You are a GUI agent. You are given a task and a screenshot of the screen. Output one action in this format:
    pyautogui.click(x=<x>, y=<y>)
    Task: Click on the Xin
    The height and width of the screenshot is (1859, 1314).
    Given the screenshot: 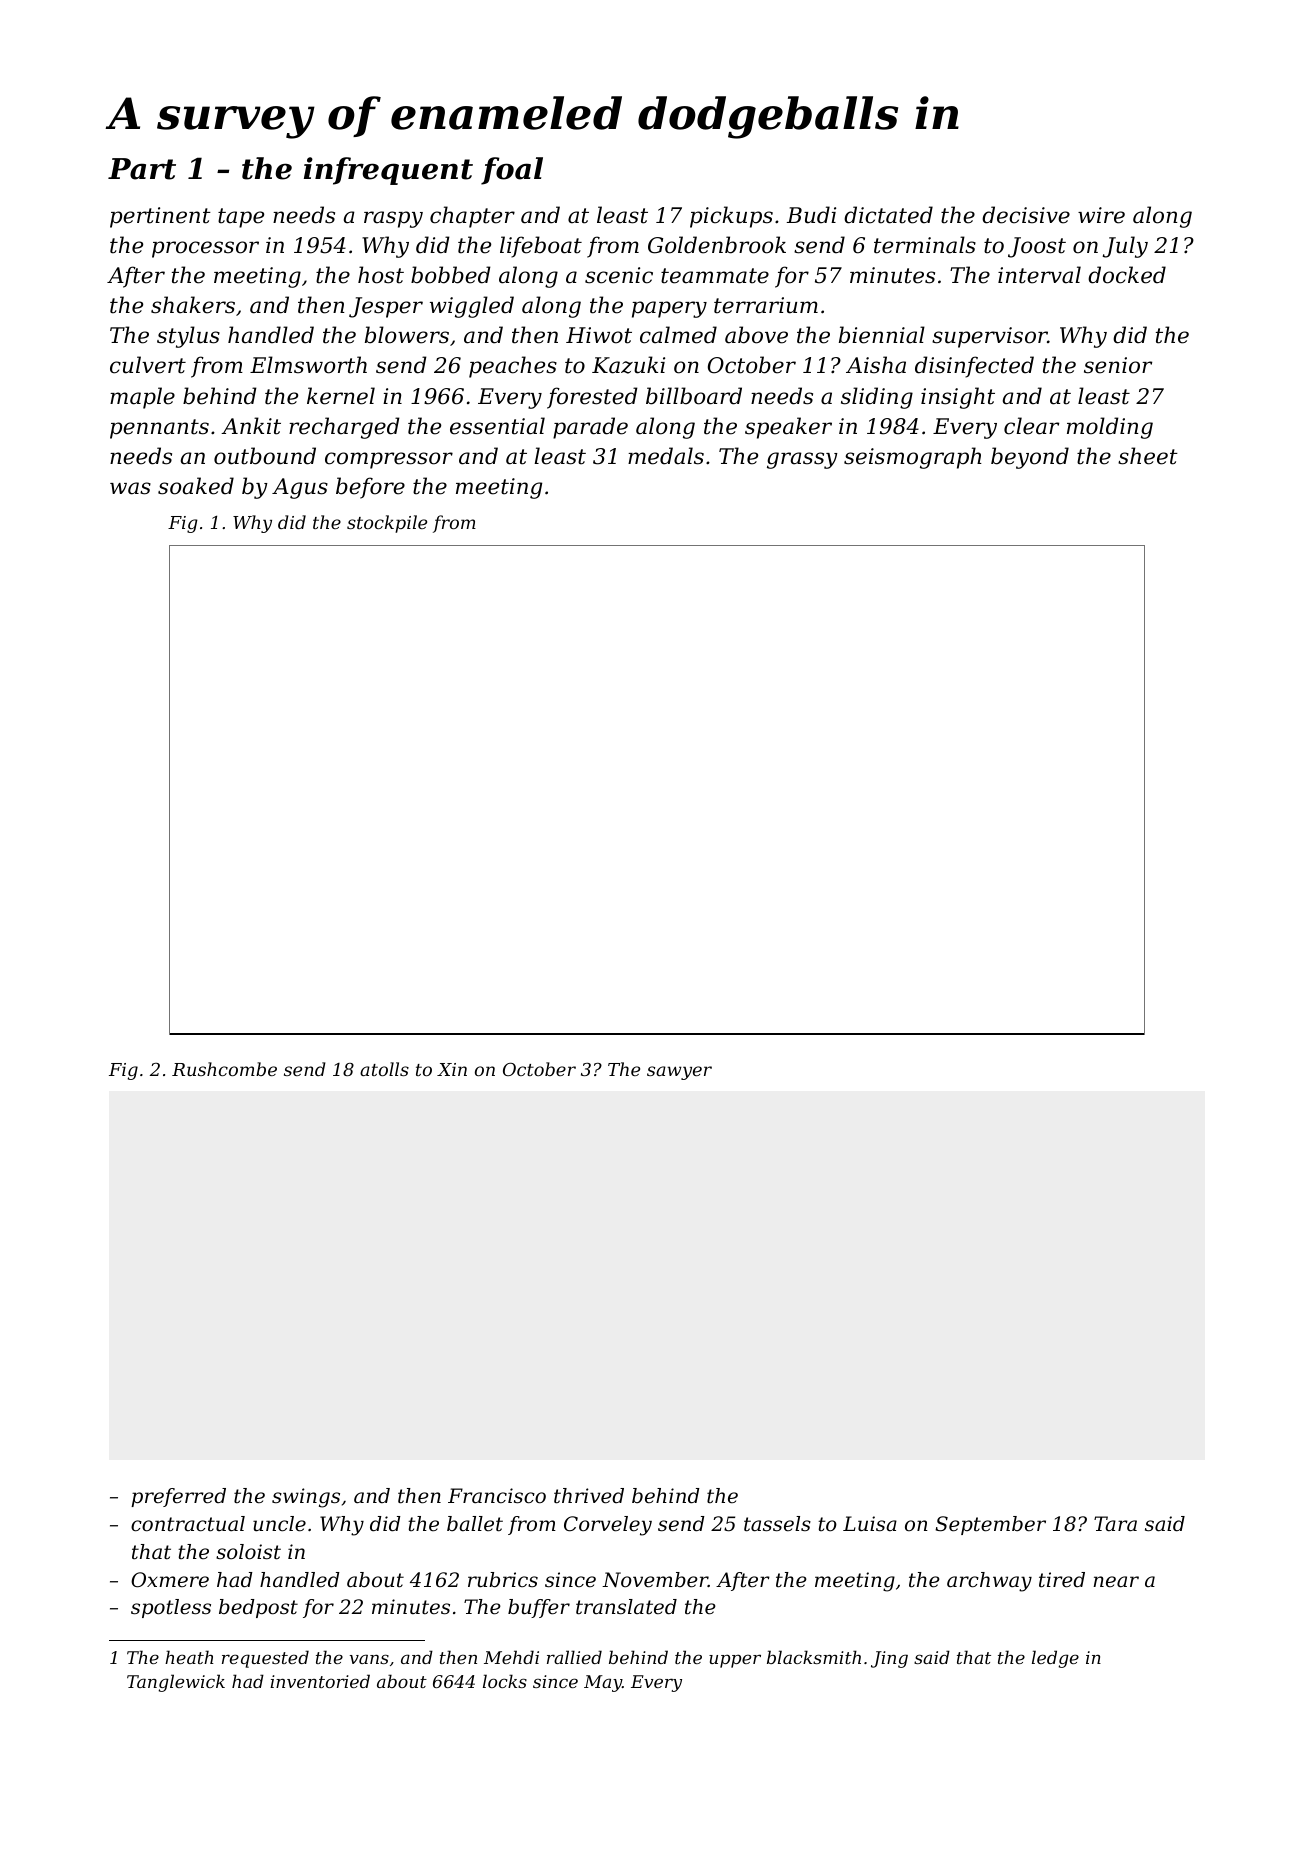 What is the action you would take?
    pyautogui.click(x=452, y=1069)
